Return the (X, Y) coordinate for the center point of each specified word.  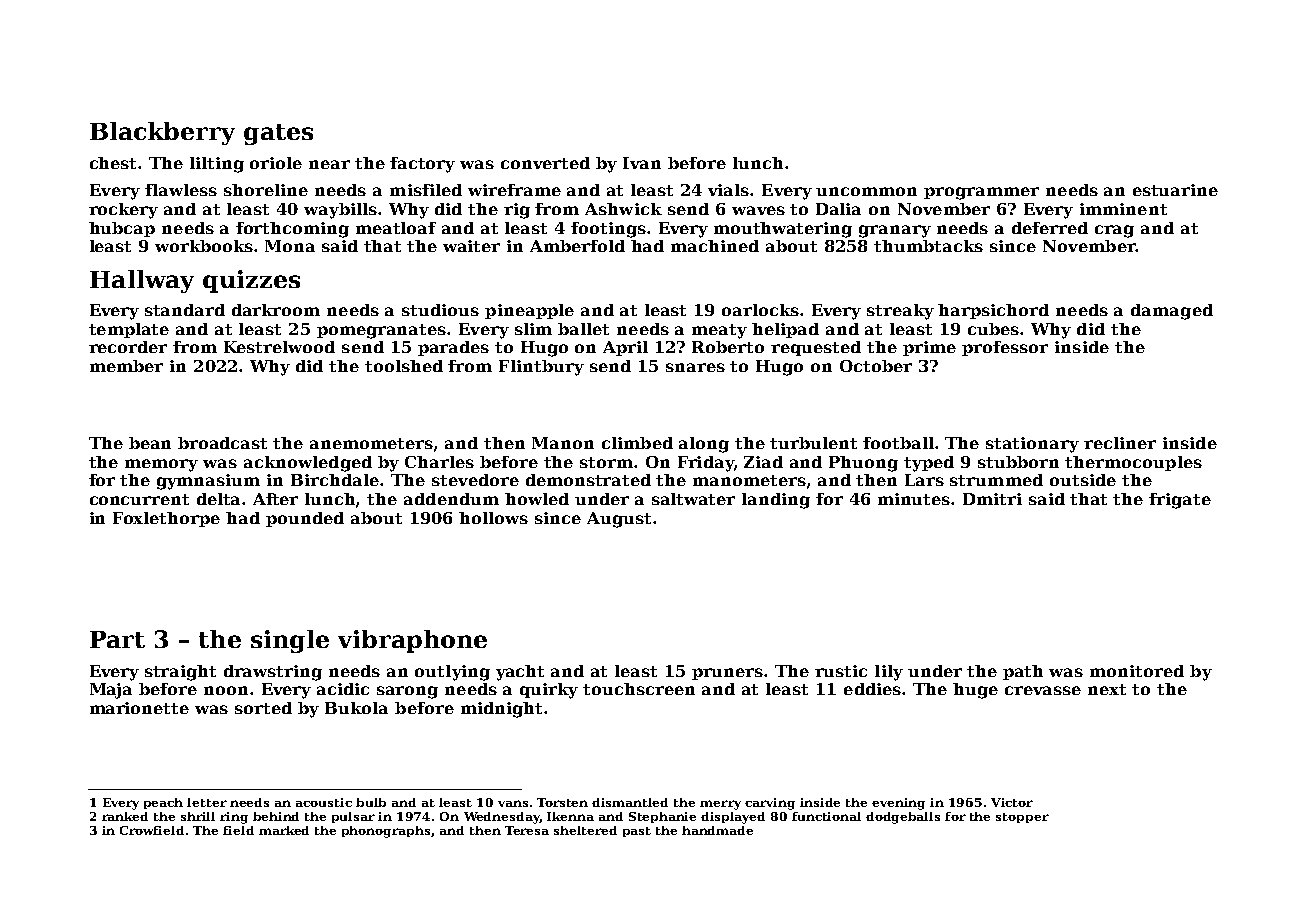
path (1023, 672)
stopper (1022, 818)
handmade (717, 830)
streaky (900, 312)
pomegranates (381, 331)
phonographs (387, 832)
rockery (123, 211)
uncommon (866, 191)
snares (695, 367)
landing (776, 501)
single (290, 641)
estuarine (1175, 190)
